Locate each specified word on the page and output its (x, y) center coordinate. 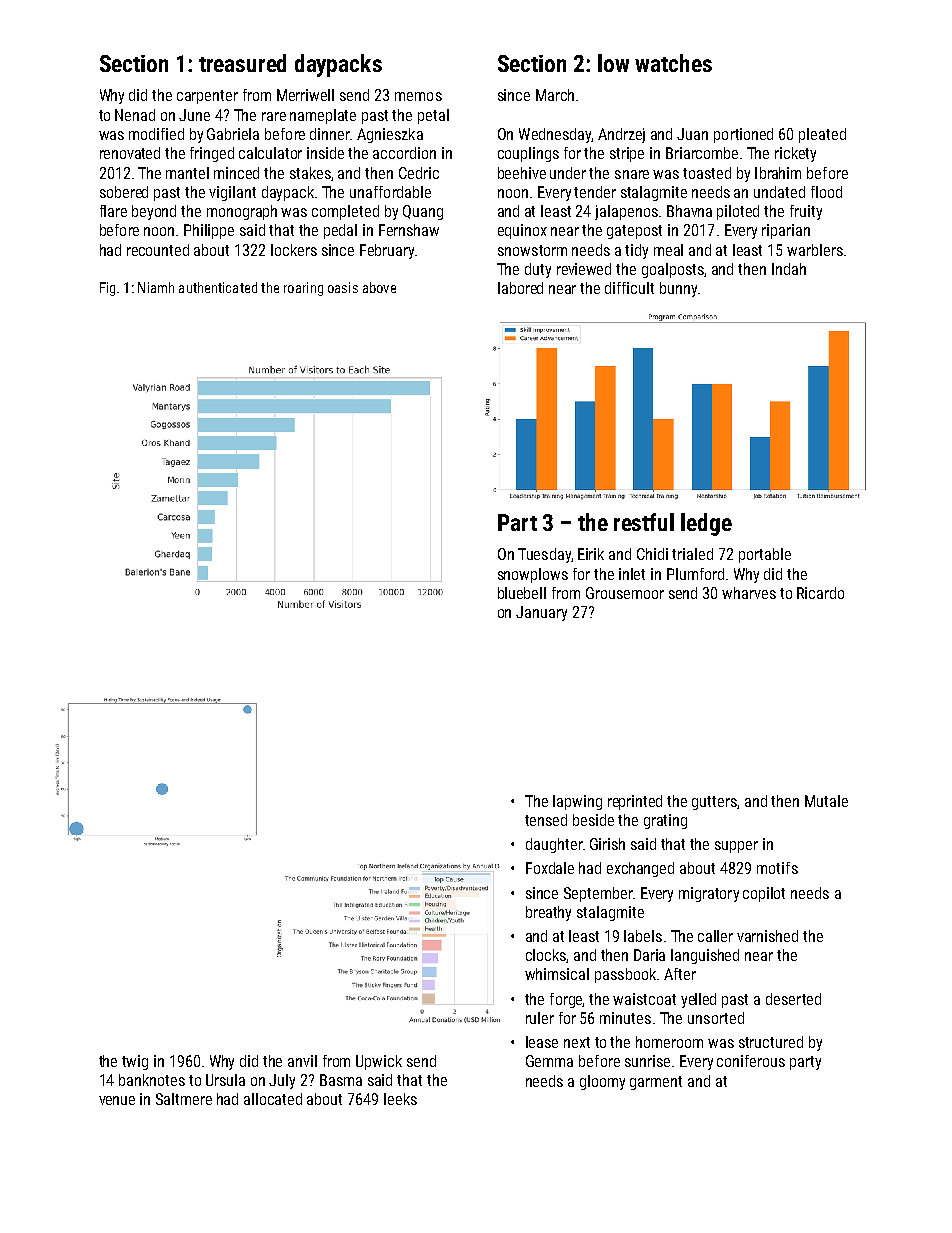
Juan (692, 134)
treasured (242, 63)
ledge (706, 524)
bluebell (522, 593)
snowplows (533, 575)
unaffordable (390, 192)
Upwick (379, 1062)
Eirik (591, 554)
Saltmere (184, 1099)
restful (644, 522)
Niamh (156, 287)
